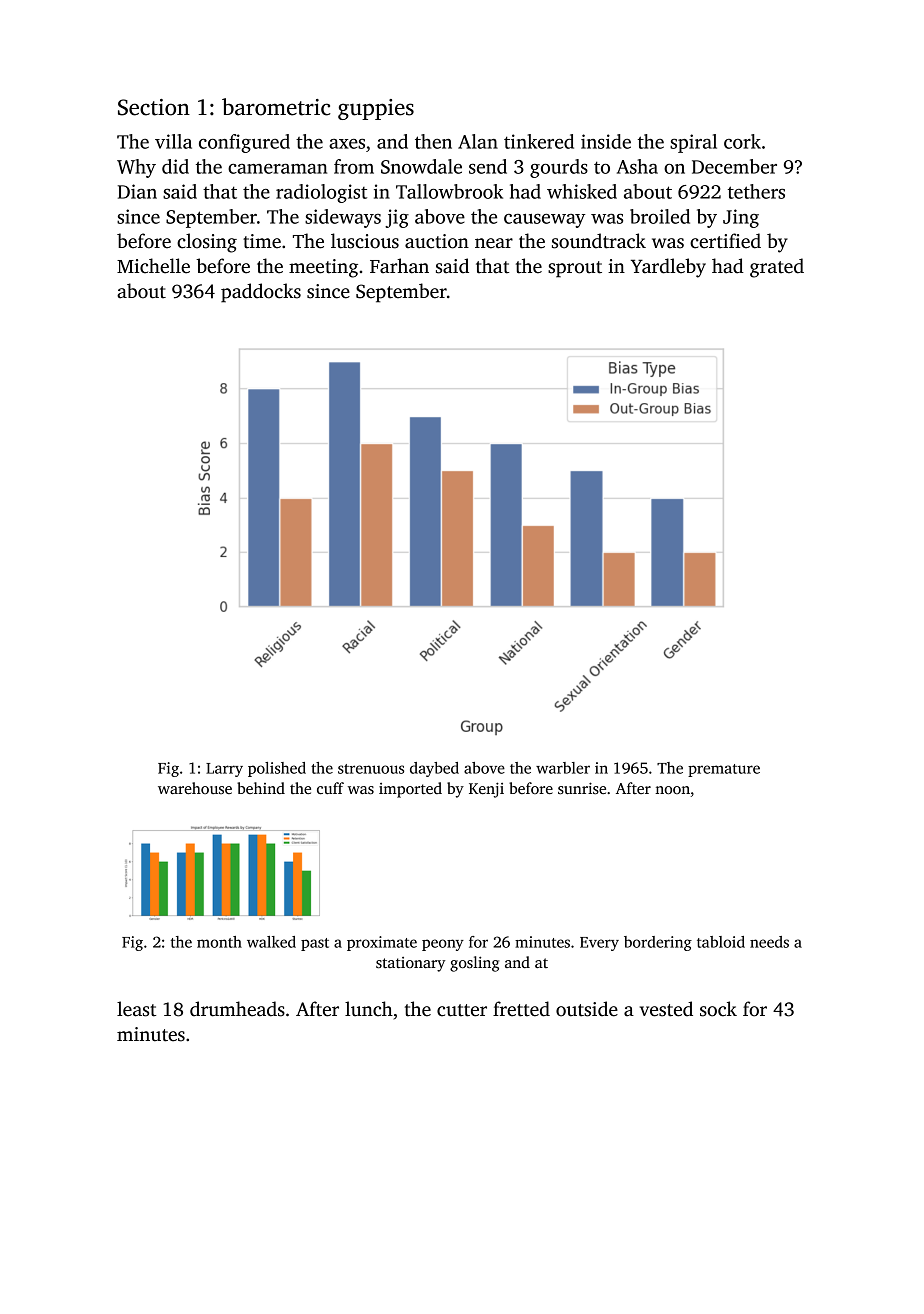  Describe the element at coordinates (237, 1009) in the page. I see `drumheads` at that location.
